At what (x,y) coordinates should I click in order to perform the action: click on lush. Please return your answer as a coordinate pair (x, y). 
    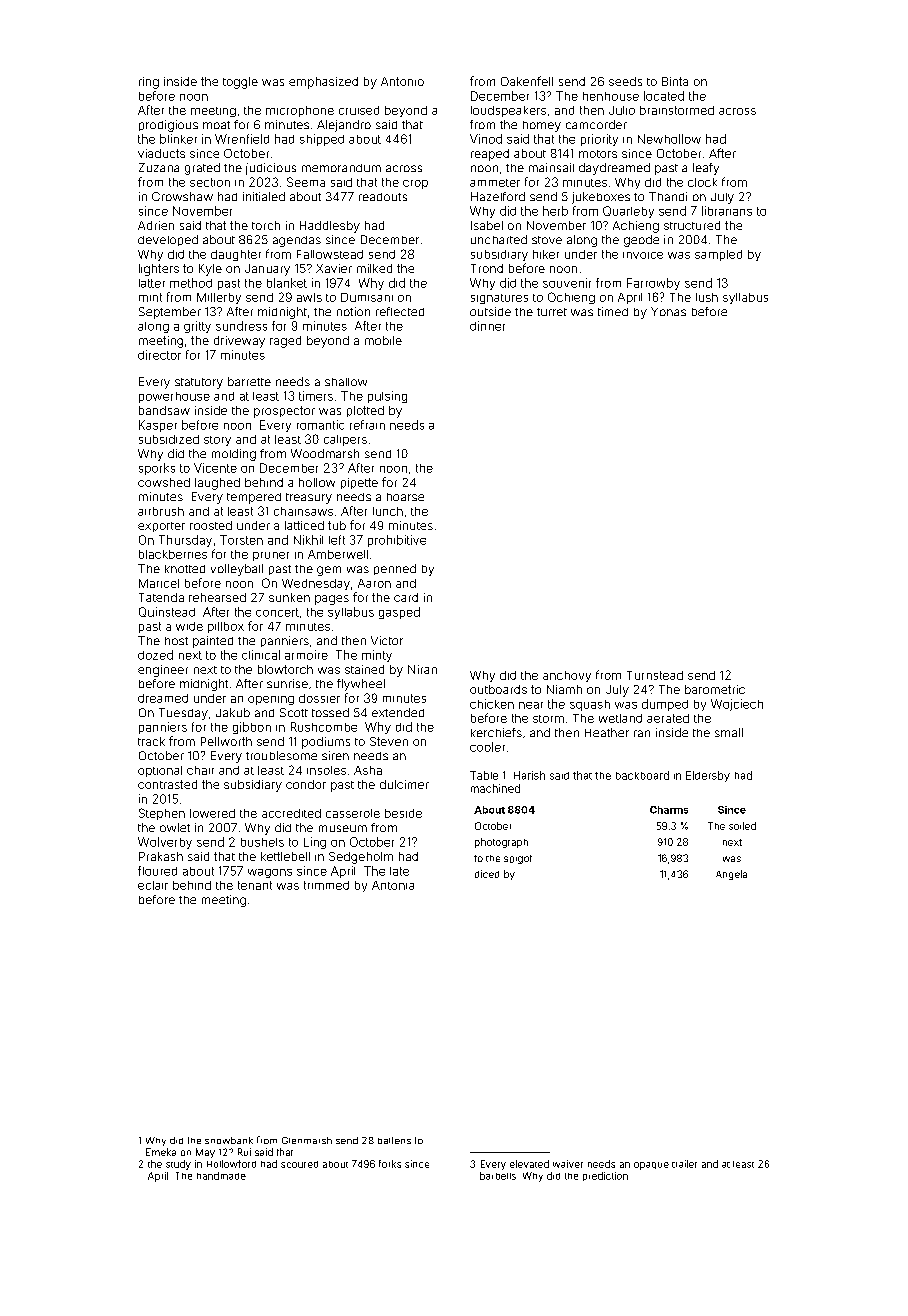
    Looking at the image, I should click on (707, 297).
